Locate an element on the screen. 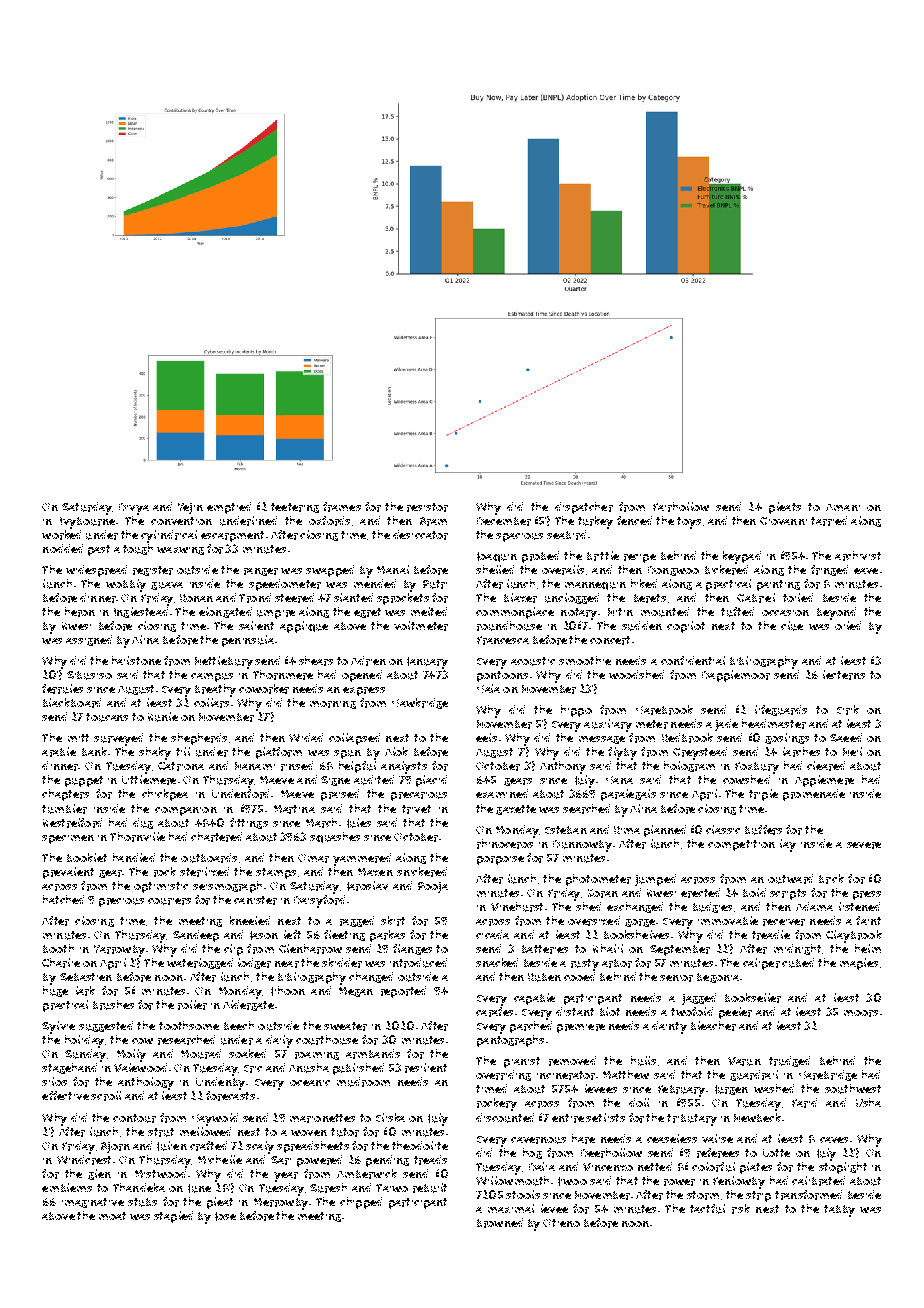 The width and height of the screenshot is (924, 1308). Newbeck is located at coordinates (757, 1117).
